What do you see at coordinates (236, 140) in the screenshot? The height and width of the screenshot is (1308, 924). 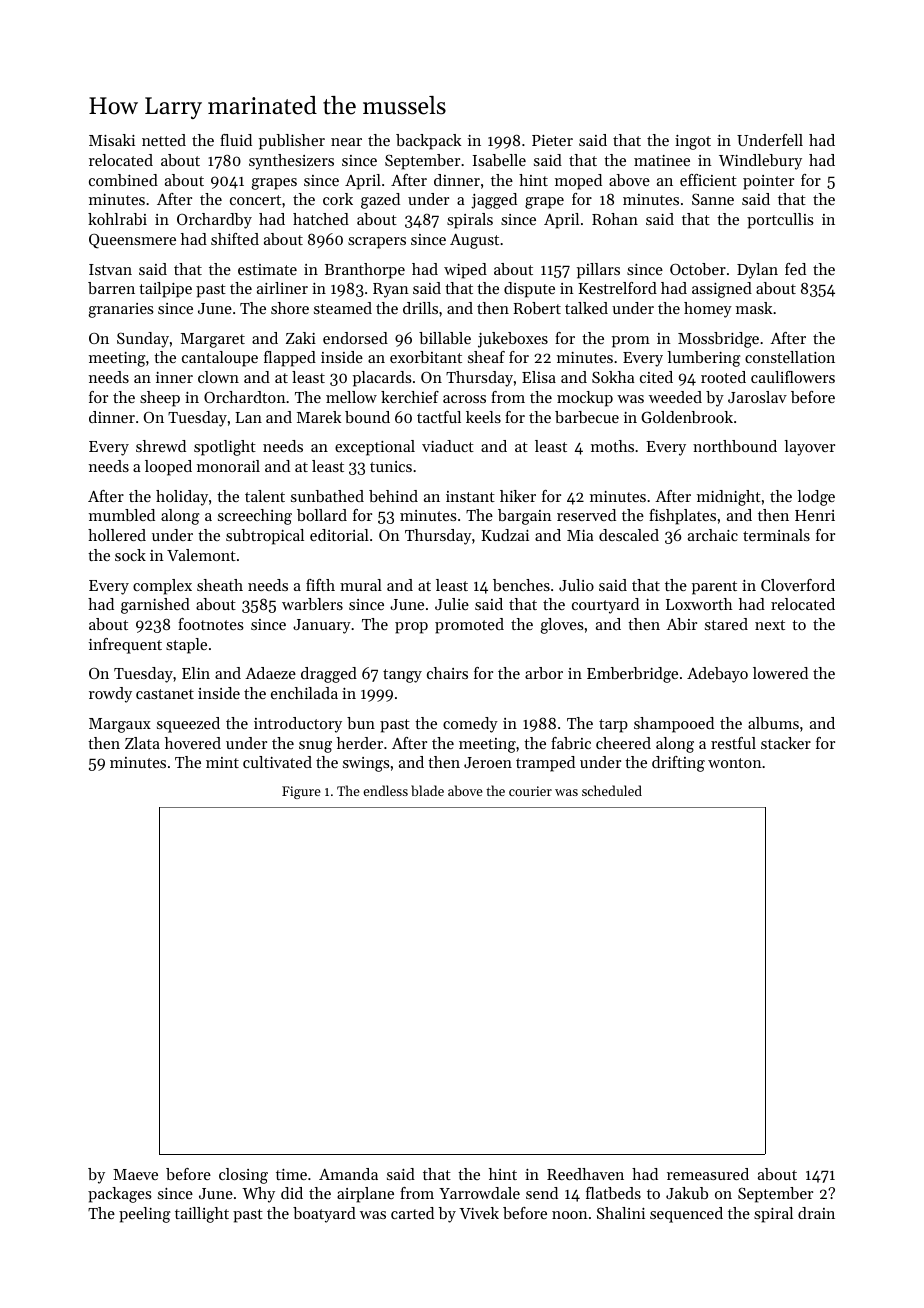 I see `fluid` at bounding box center [236, 140].
